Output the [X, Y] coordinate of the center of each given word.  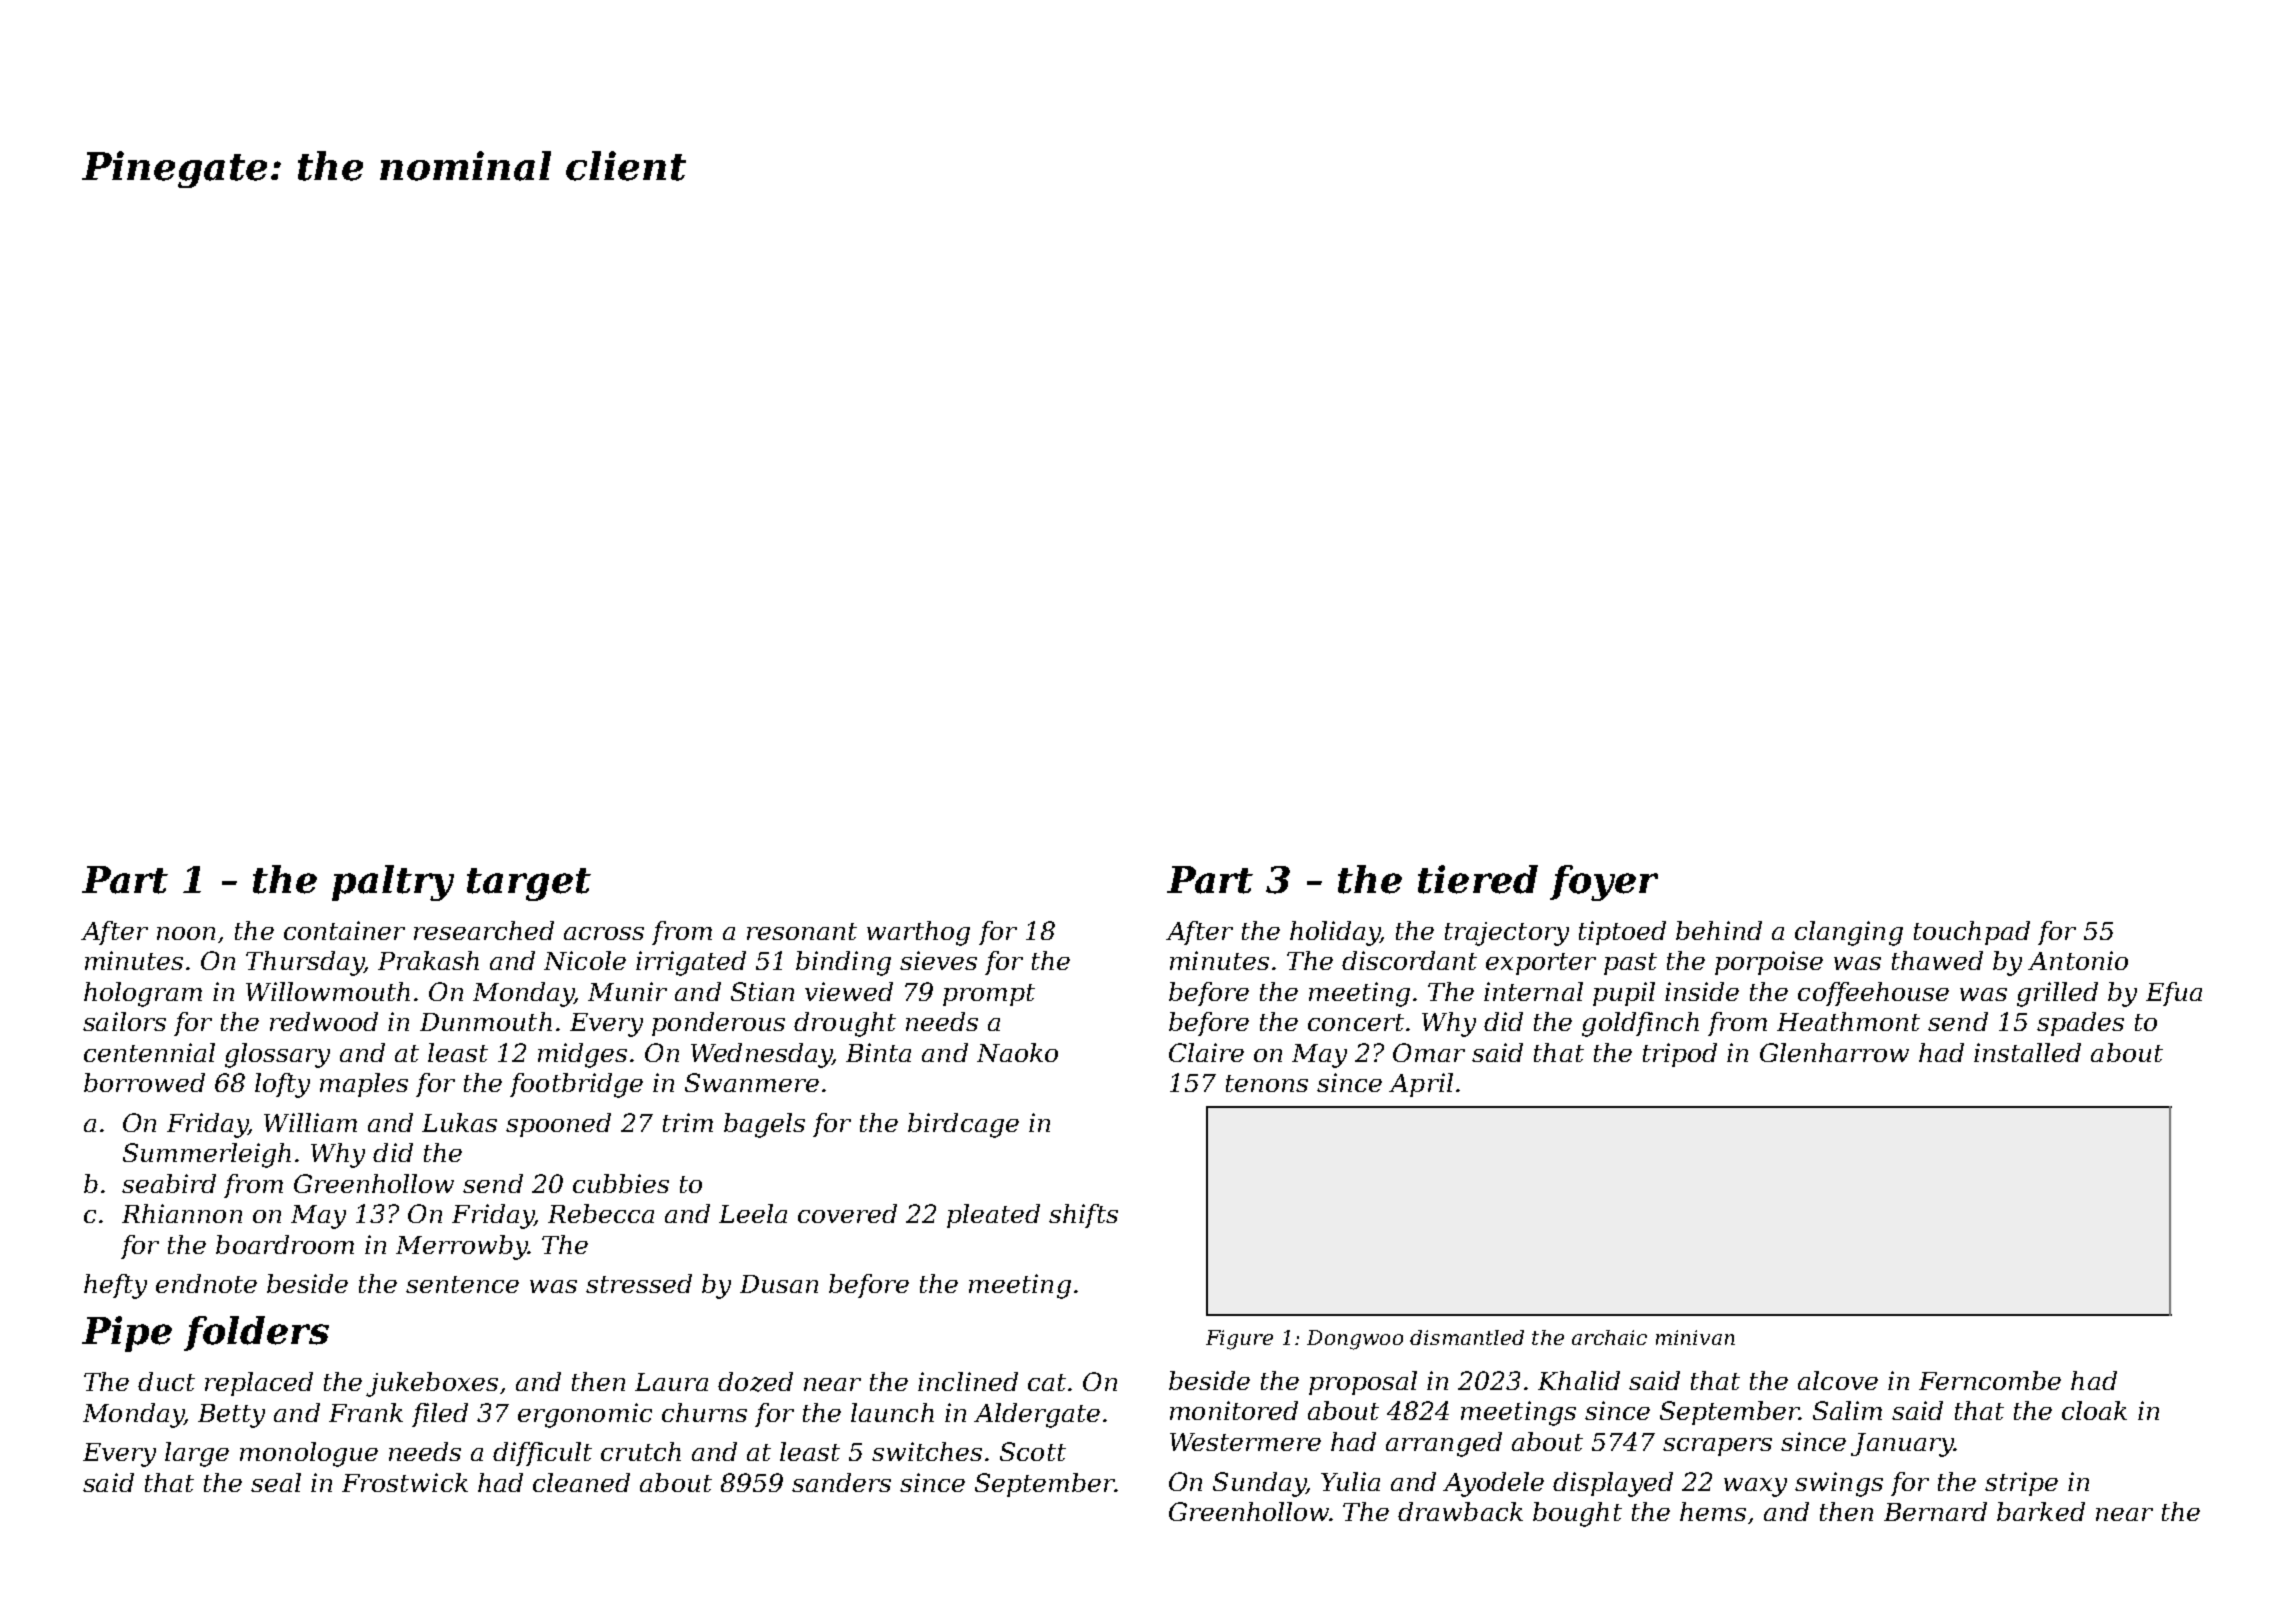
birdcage [963, 1125]
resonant [802, 931]
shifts [1083, 1216]
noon [186, 933]
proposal [1363, 1383]
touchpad [1972, 933]
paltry [393, 883]
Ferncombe [1990, 1380]
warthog [918, 933]
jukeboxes [432, 1384]
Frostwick [405, 1482]
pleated [993, 1216]
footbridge [576, 1085]
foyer [1604, 883]
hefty [115, 1286]
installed [2027, 1052]
